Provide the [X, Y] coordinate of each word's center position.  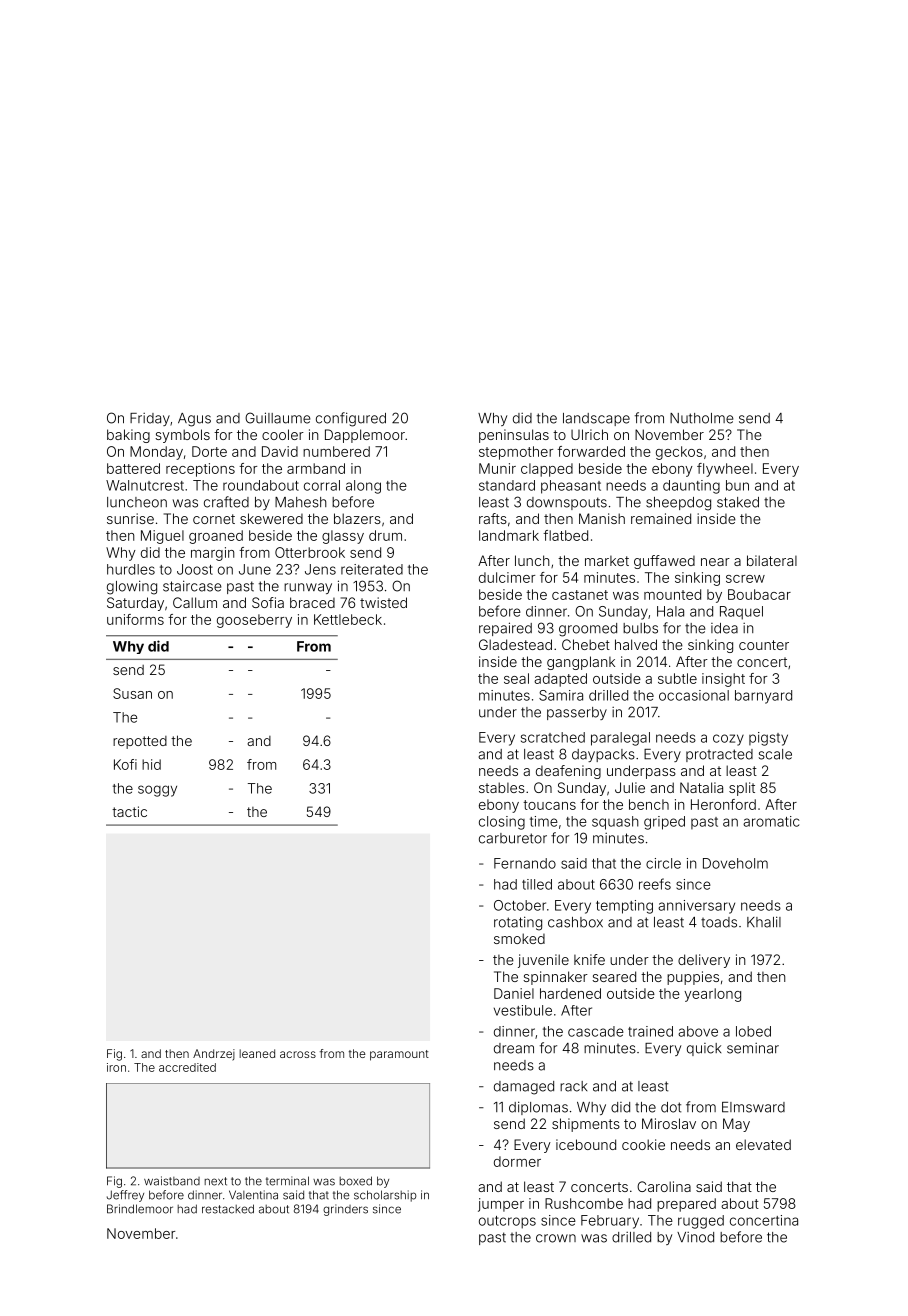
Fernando [525, 863]
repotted [140, 742]
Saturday [135, 604]
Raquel [741, 613]
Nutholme [702, 418]
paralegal [620, 739]
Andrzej [214, 1055]
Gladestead [515, 644]
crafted [226, 502]
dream [514, 1048]
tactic [129, 811]
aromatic [771, 821]
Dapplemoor [365, 436]
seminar [753, 1048]
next [215, 1181]
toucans [549, 805]
